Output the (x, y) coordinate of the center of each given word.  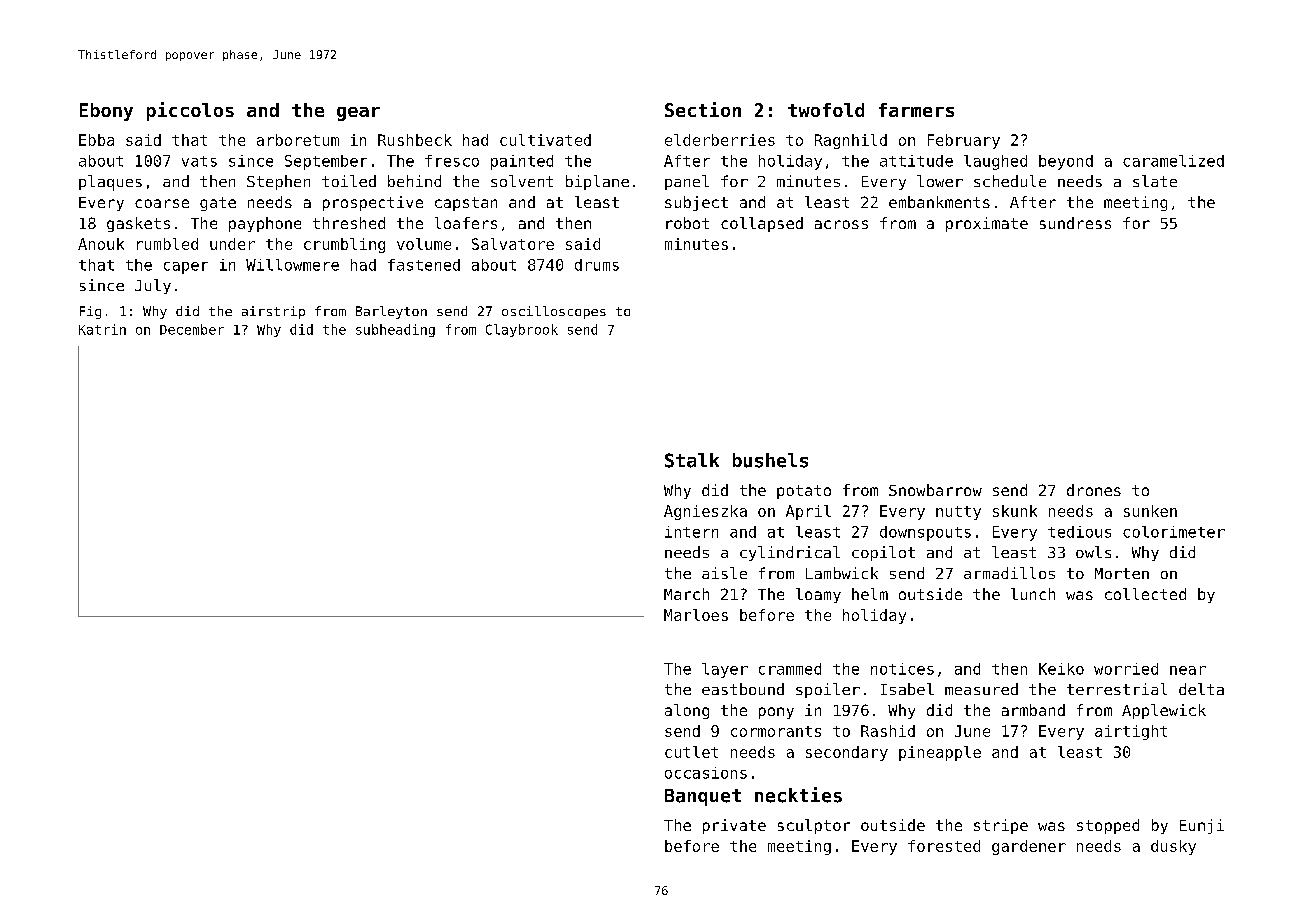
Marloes (696, 615)
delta (1201, 689)
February (964, 141)
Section (703, 109)
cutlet (691, 752)
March (686, 594)
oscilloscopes (554, 312)
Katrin (102, 329)
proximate (987, 224)
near (1188, 670)
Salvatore (513, 244)
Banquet (703, 797)
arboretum (298, 140)
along (687, 711)
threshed (349, 223)
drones (1094, 490)
